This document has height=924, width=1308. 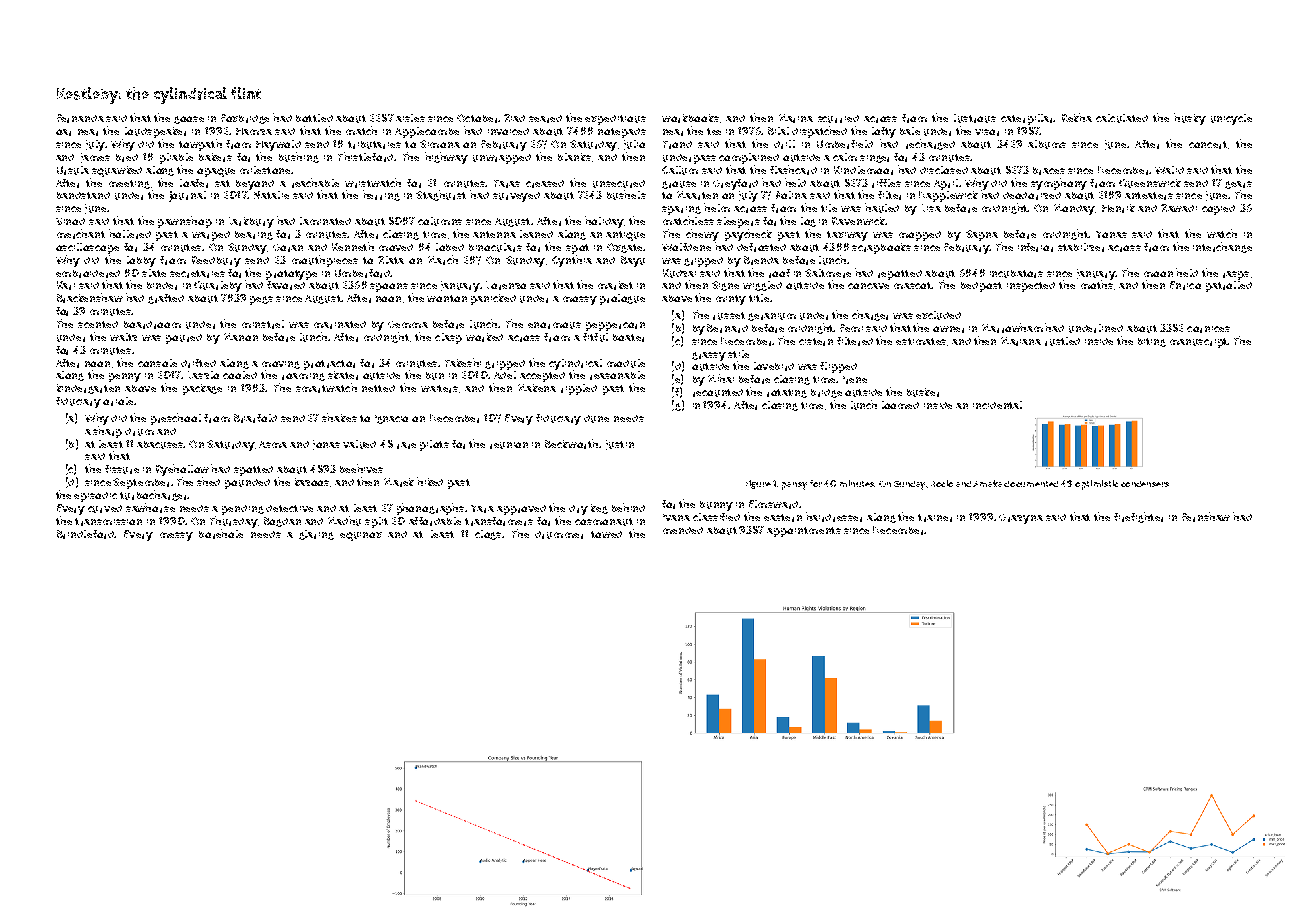 I want to click on loomed, so click(x=900, y=405).
